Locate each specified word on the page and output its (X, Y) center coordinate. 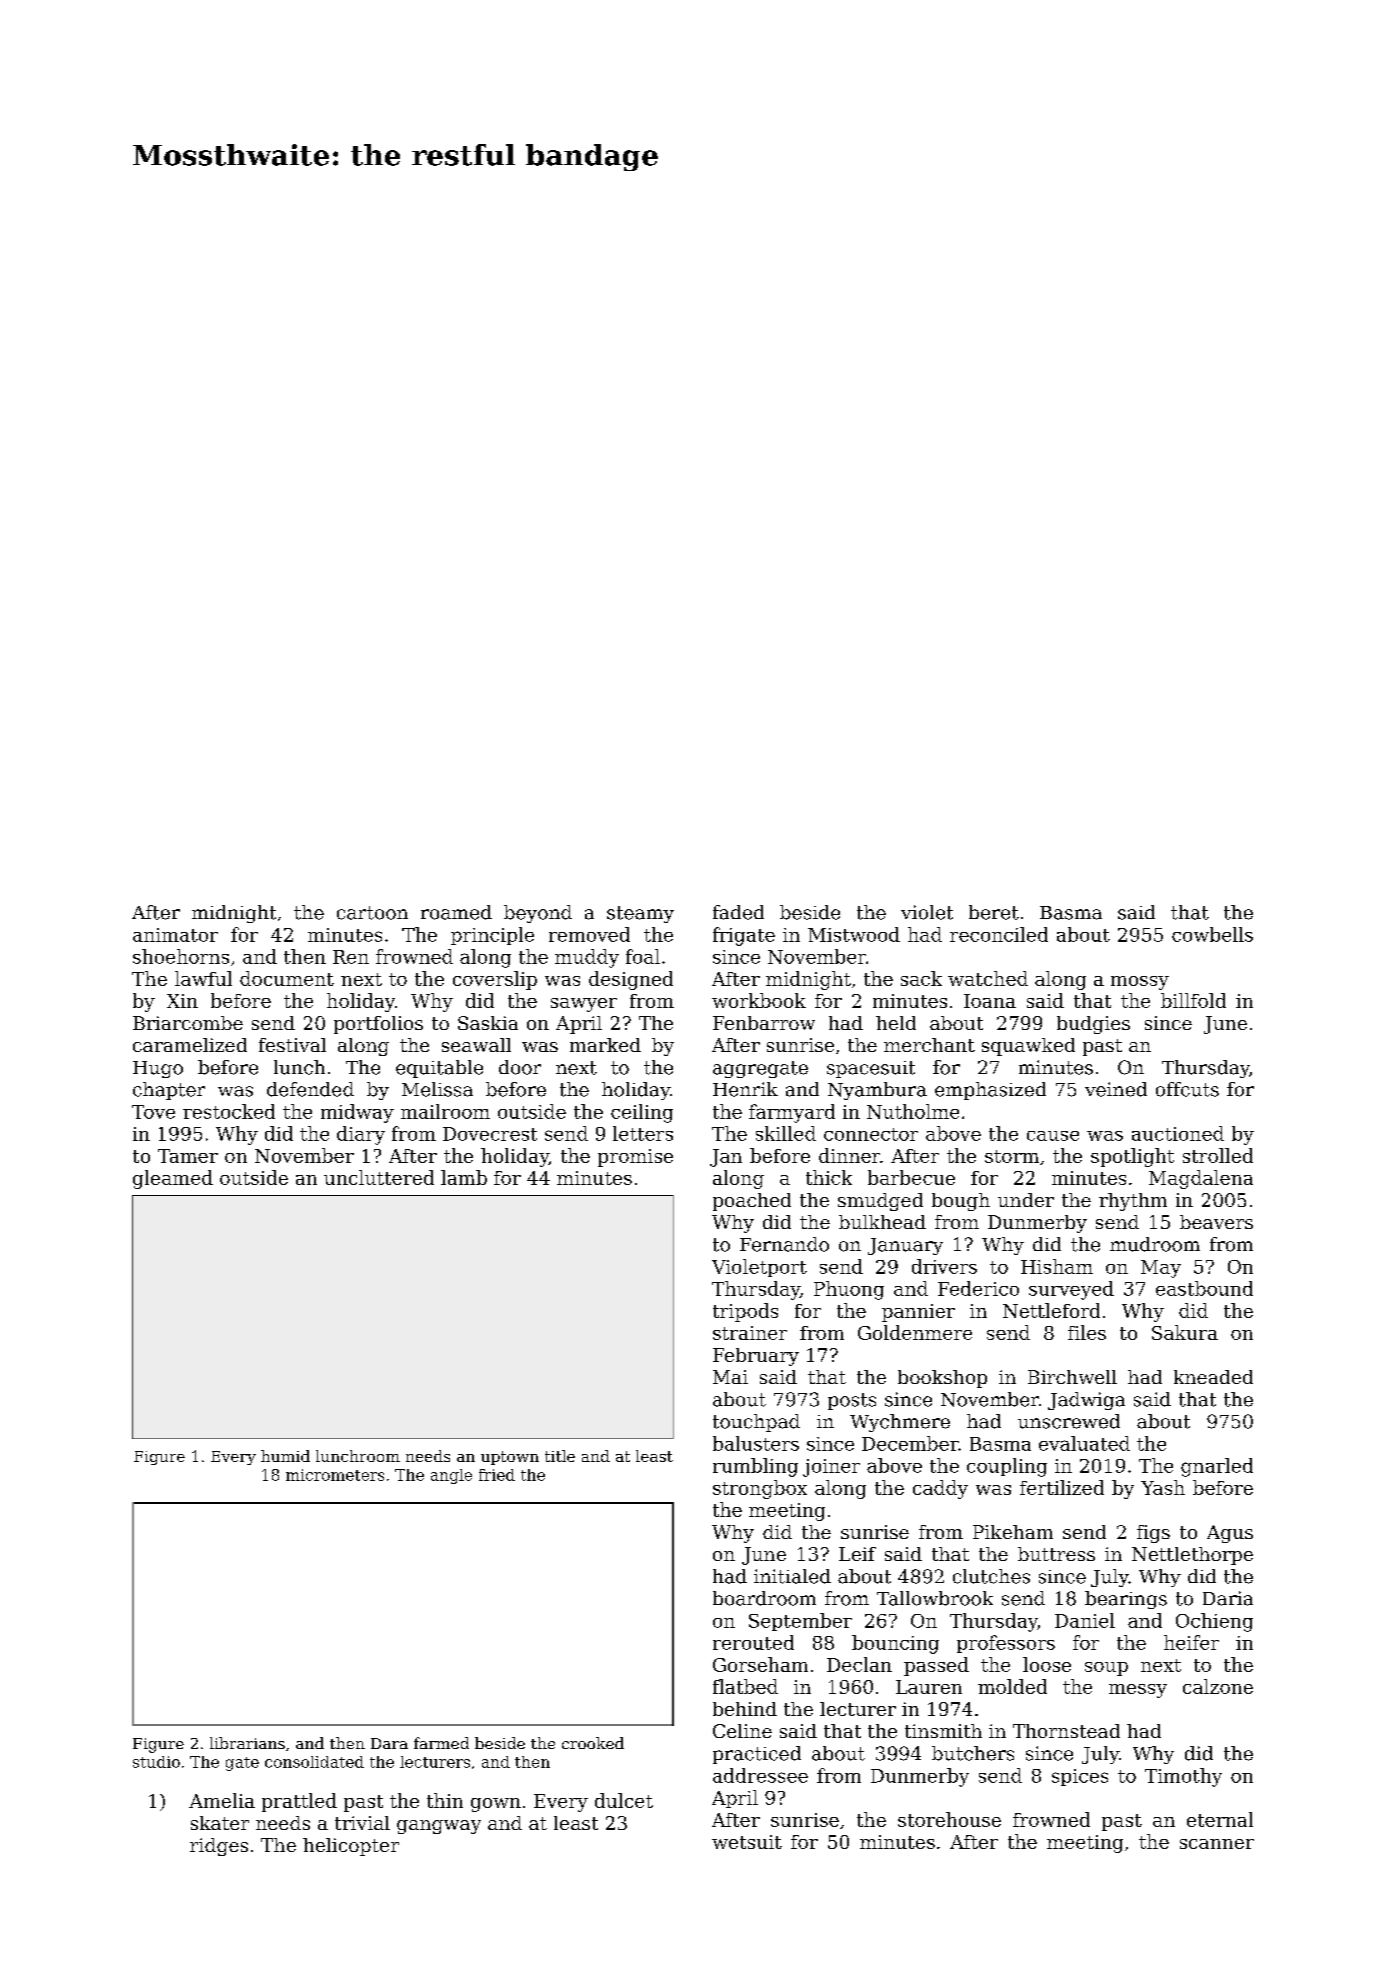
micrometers (335, 1475)
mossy (1140, 983)
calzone (1218, 1686)
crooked (593, 1743)
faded (738, 912)
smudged (880, 1202)
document (287, 978)
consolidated (314, 1762)
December (910, 1443)
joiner (831, 1468)
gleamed (173, 1179)
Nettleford (1051, 1310)
